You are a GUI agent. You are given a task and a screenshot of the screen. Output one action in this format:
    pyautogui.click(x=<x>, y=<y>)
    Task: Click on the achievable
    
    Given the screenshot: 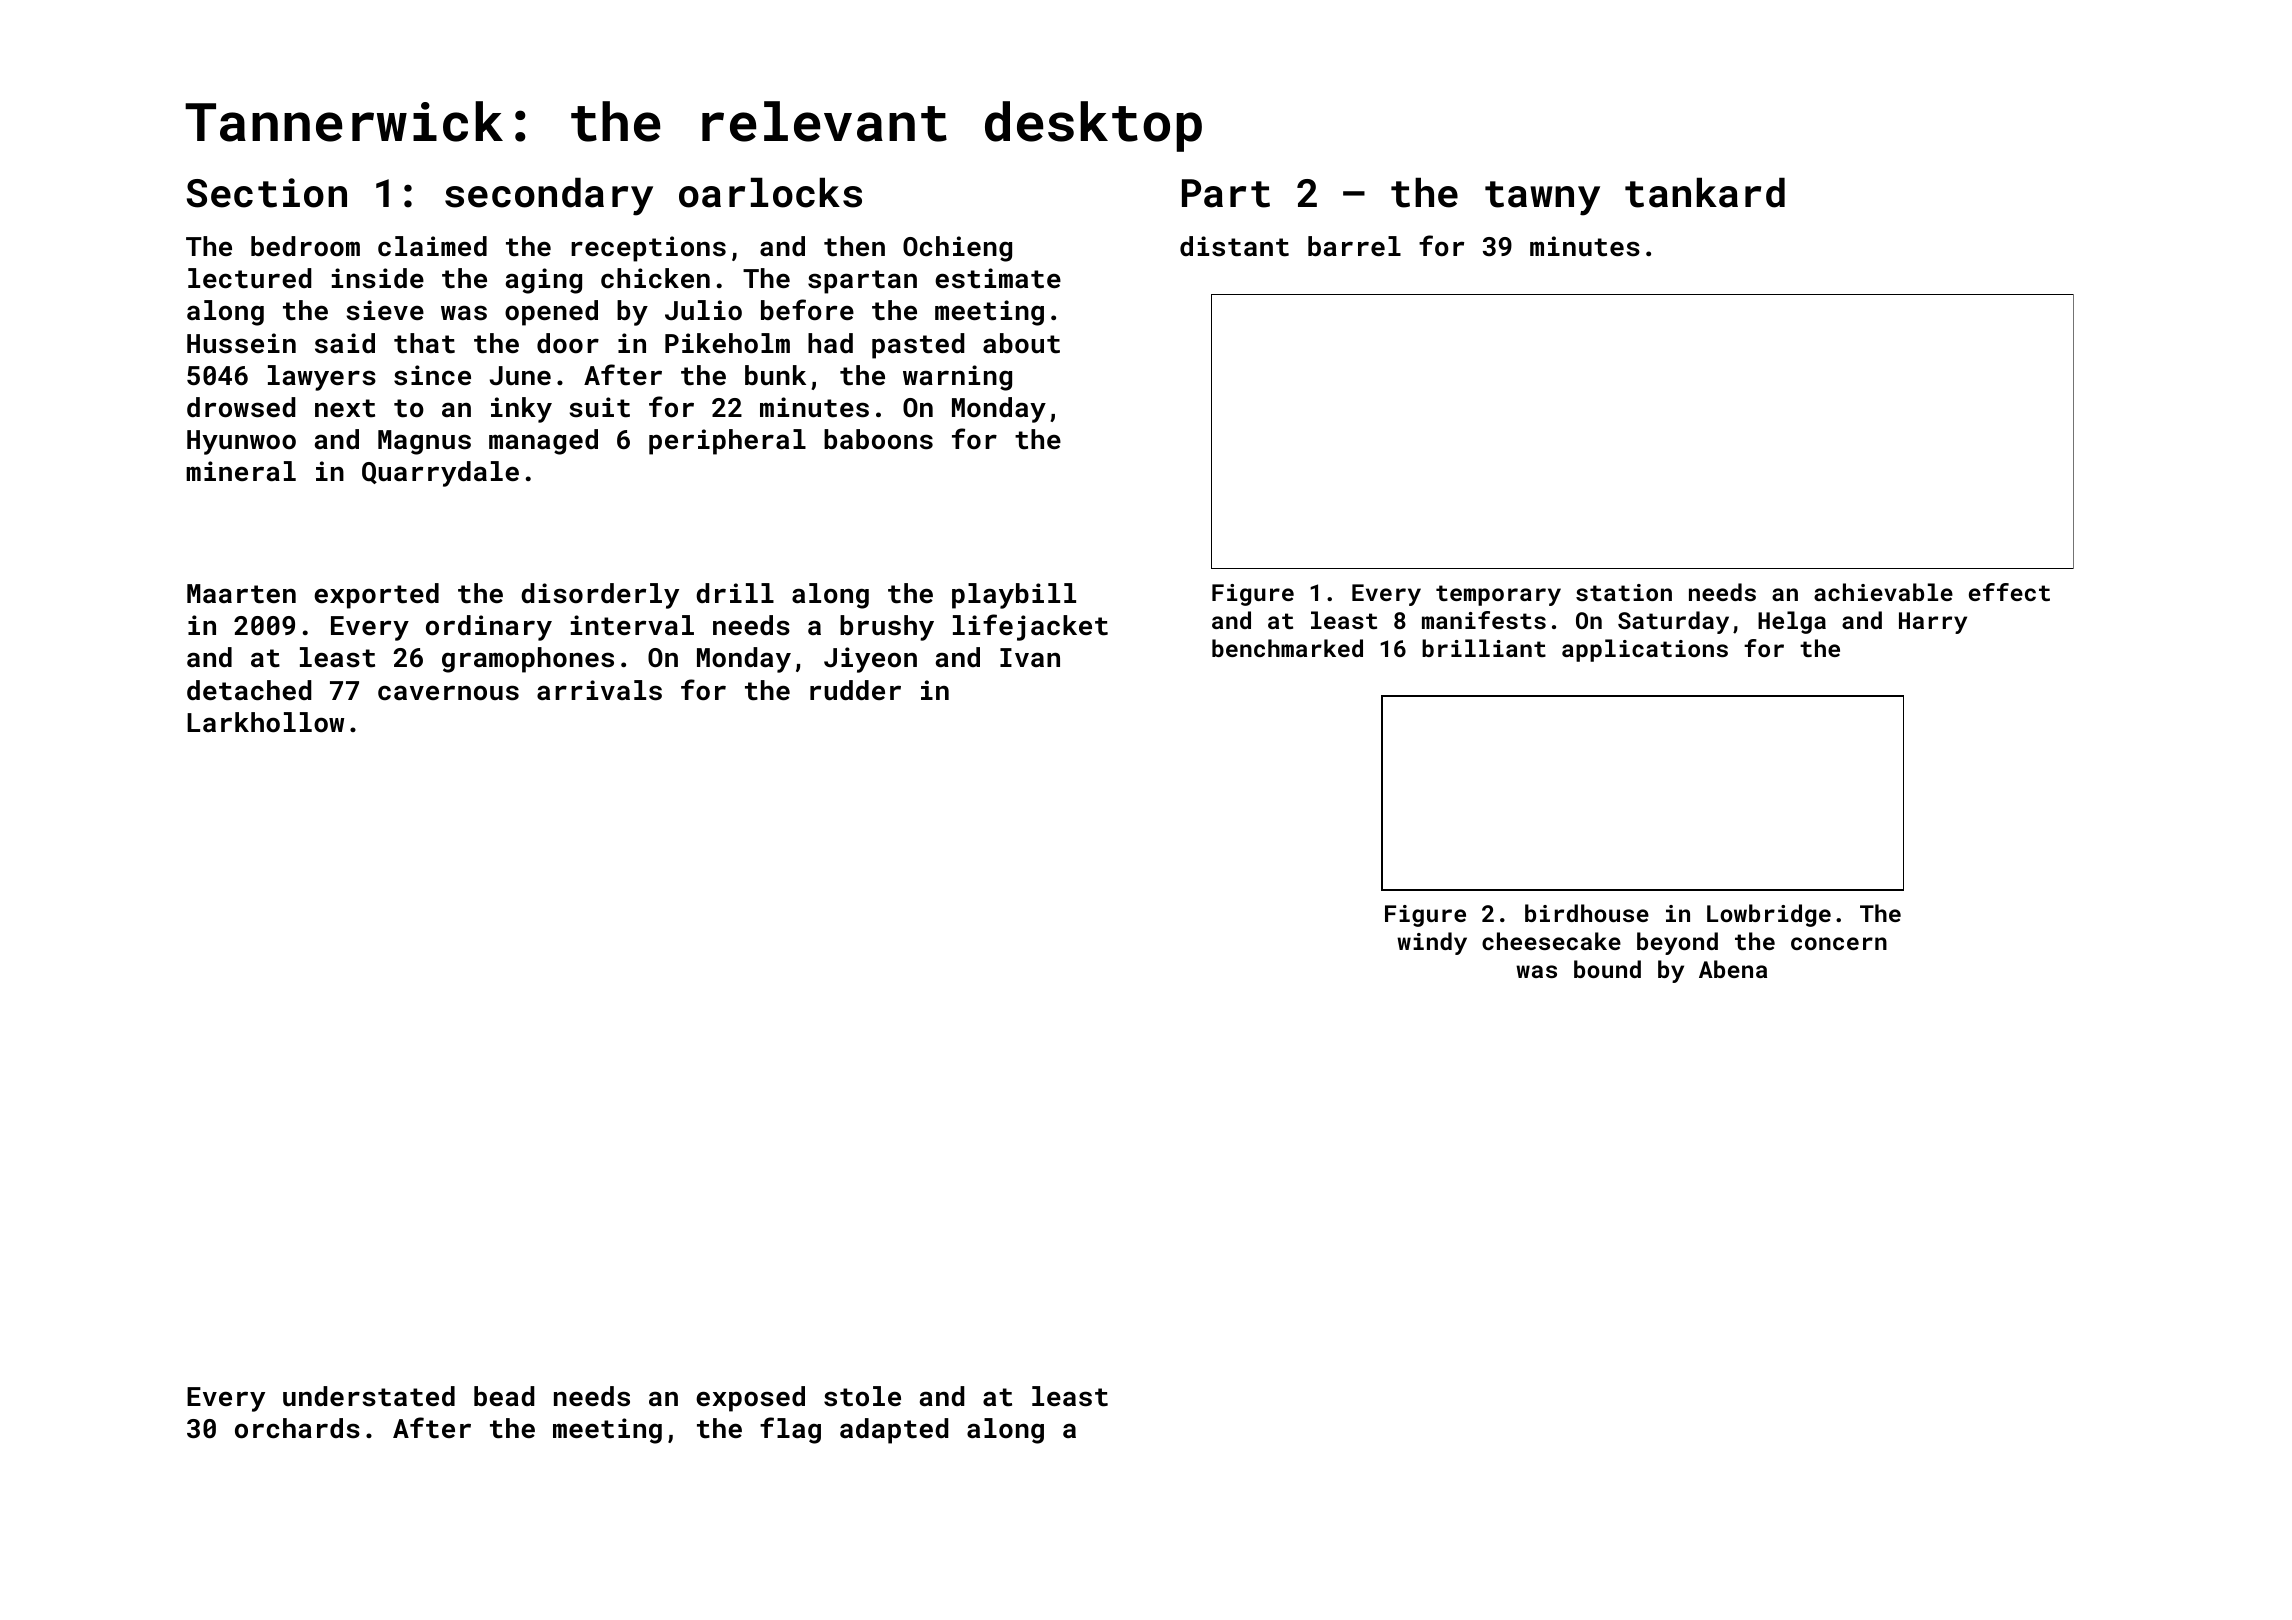 What is the action you would take?
    pyautogui.click(x=1883, y=592)
